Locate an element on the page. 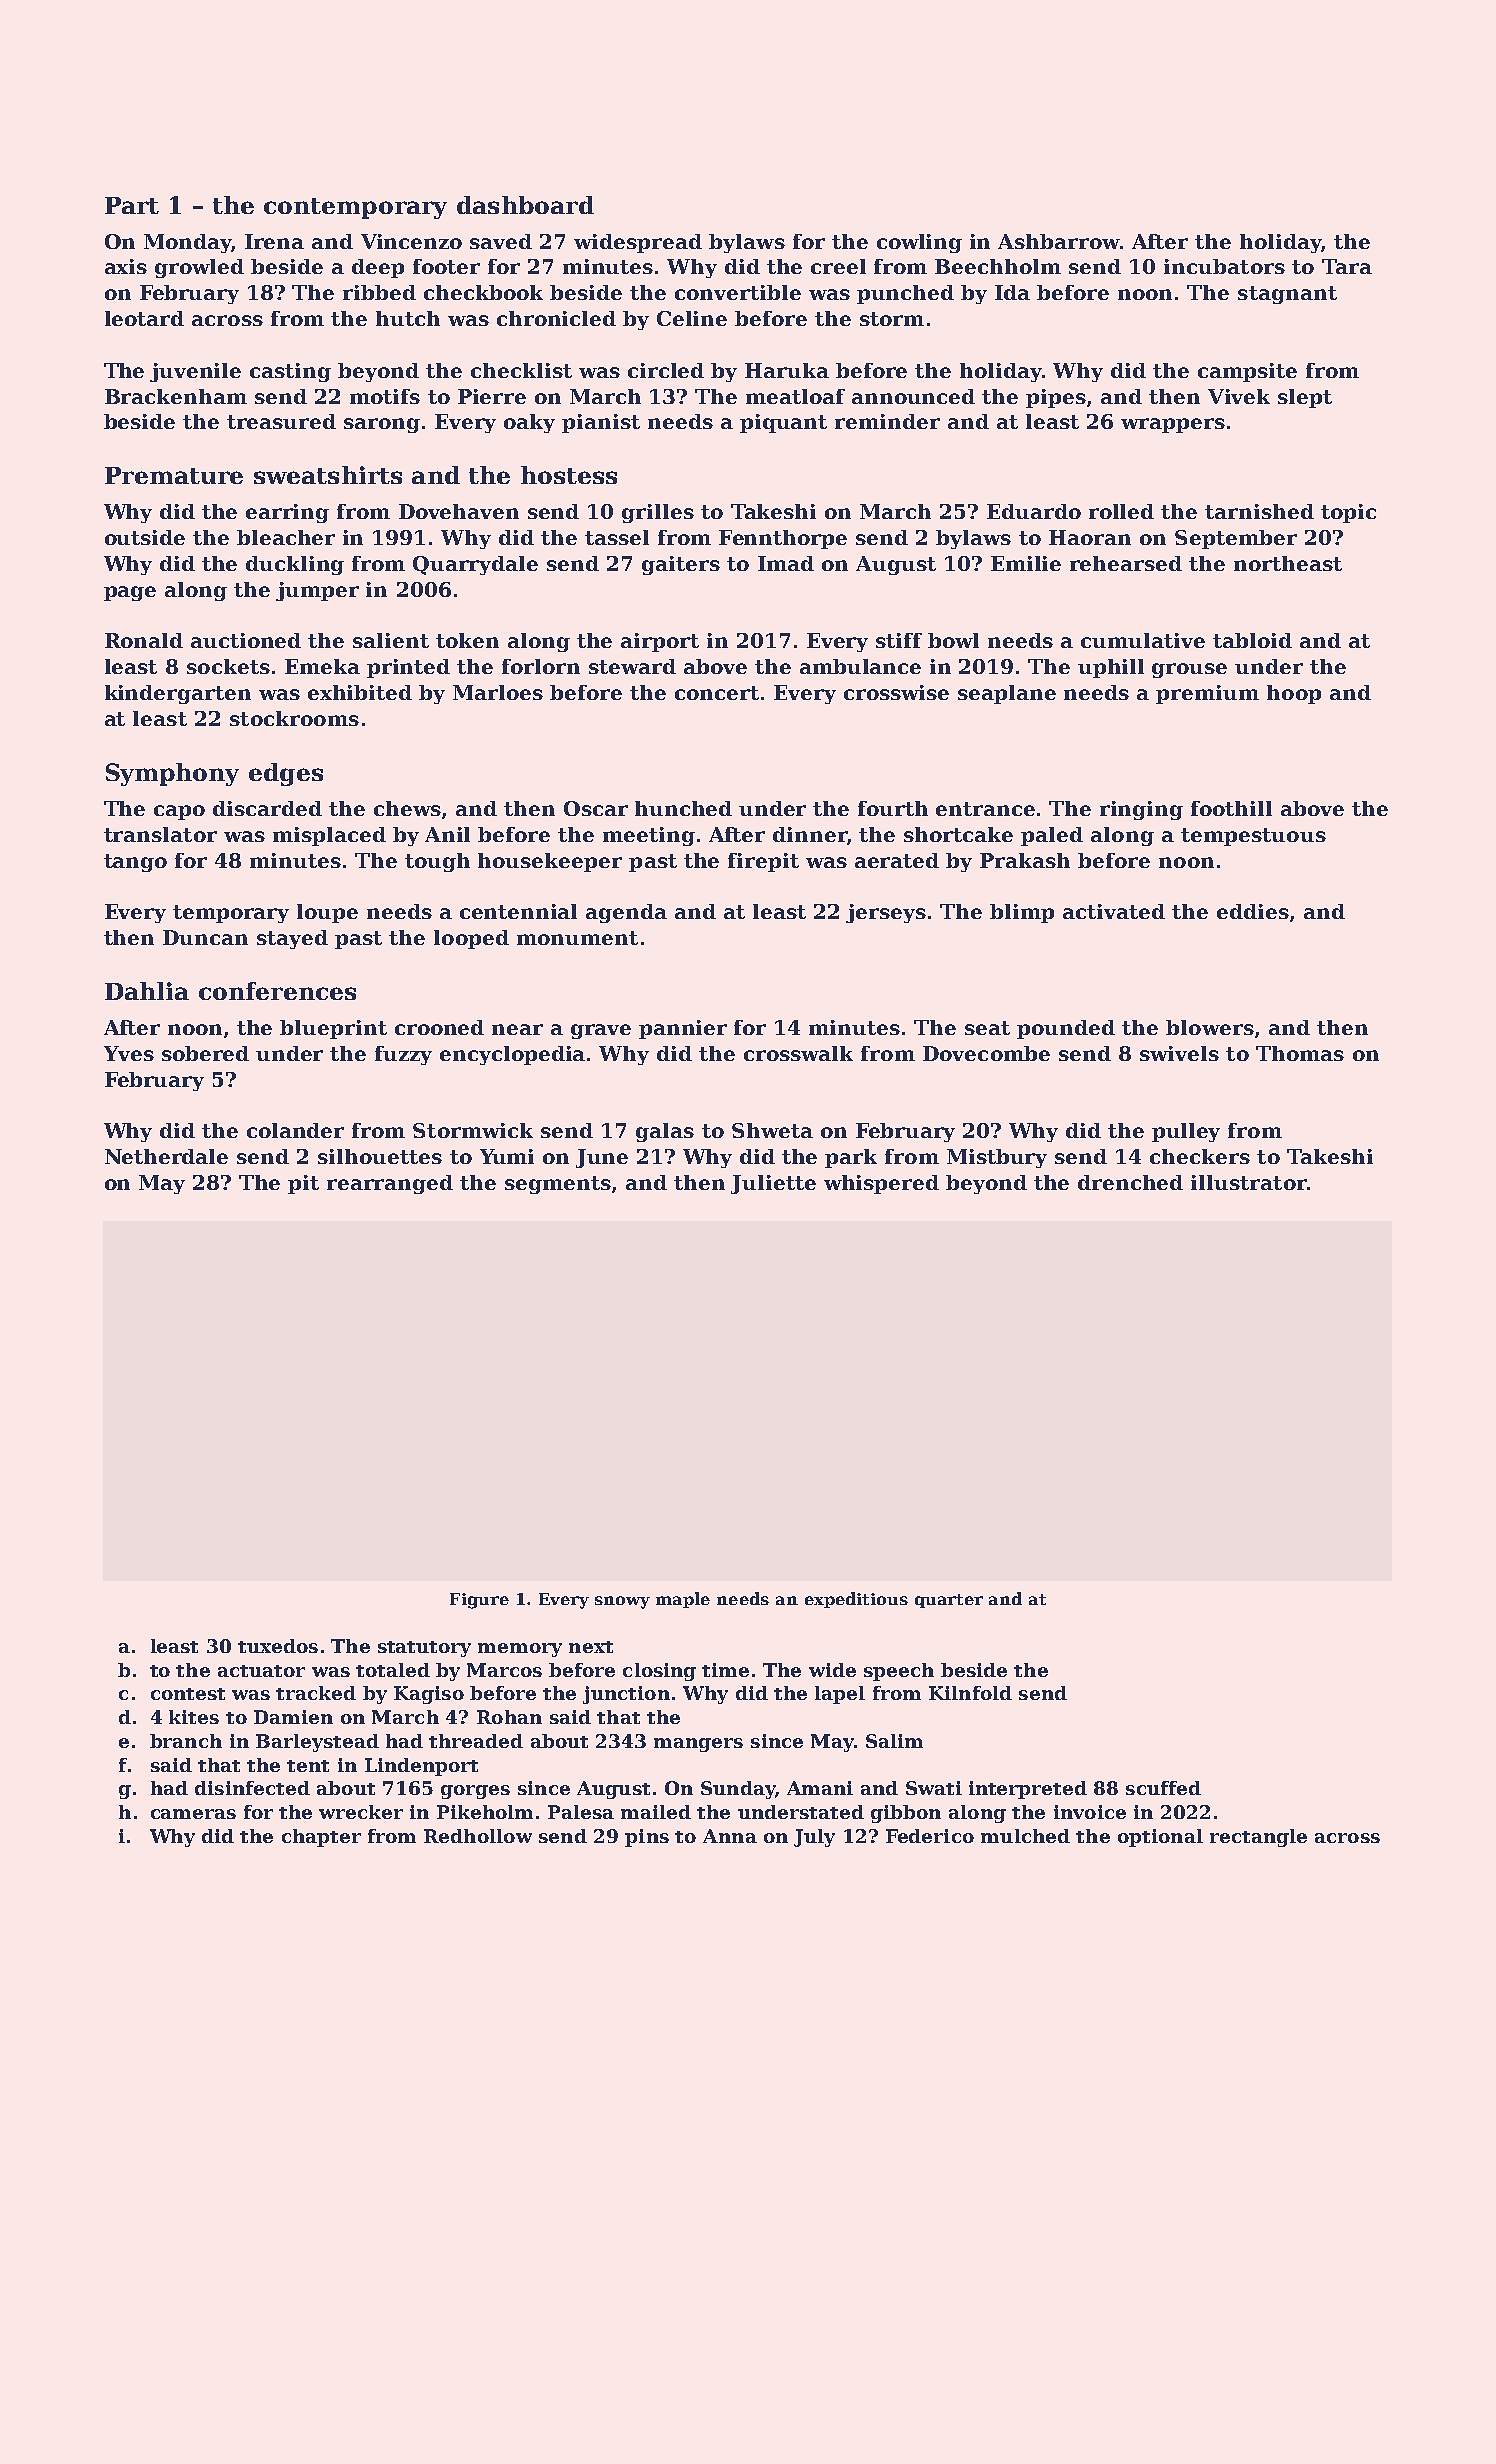 Image resolution: width=1496 pixels, height=2464 pixels. Part is located at coordinates (132, 205).
